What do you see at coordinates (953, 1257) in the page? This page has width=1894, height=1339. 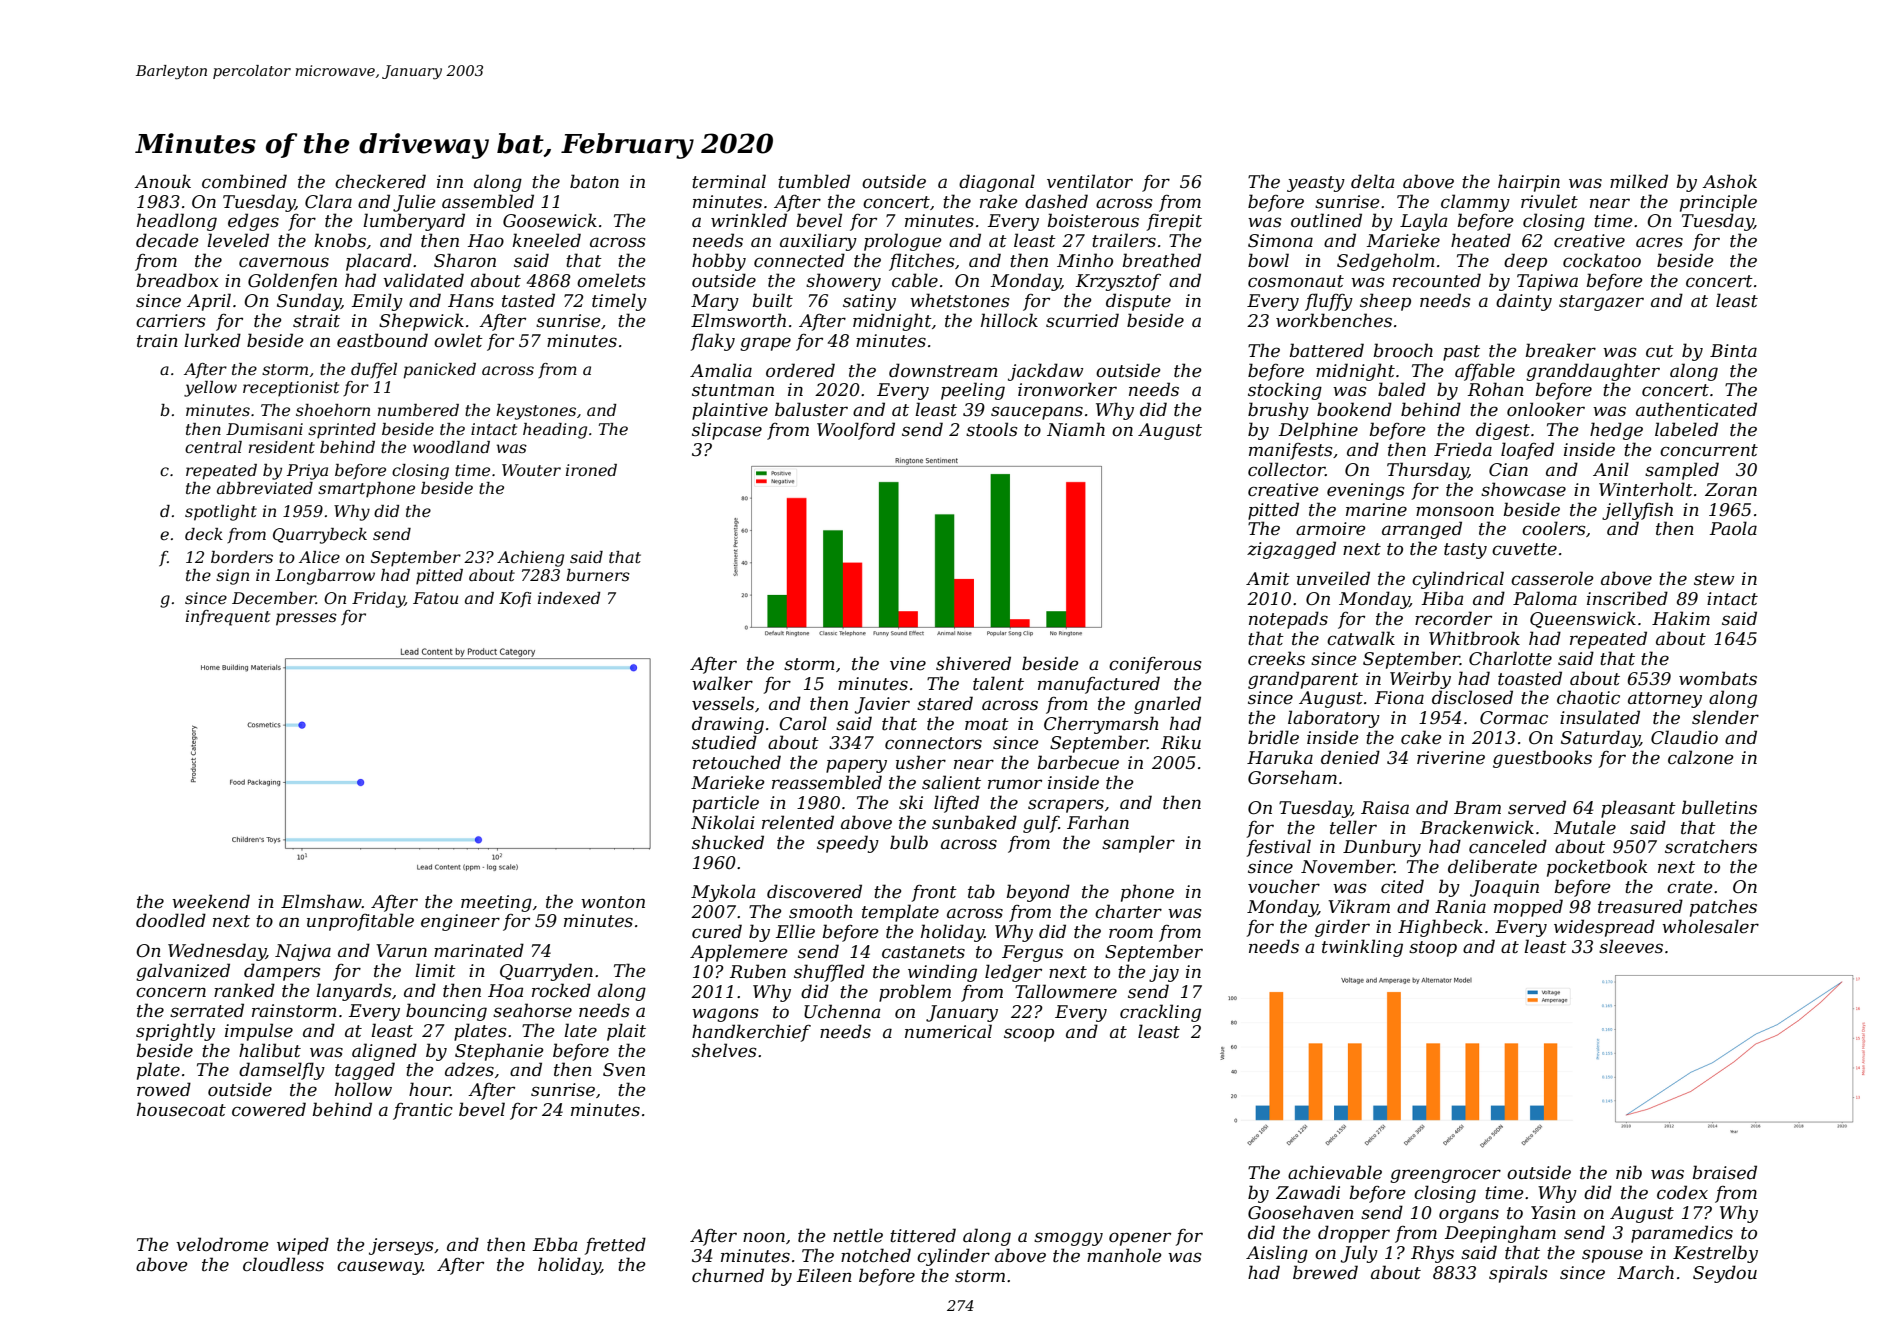 I see `cylinder` at bounding box center [953, 1257].
